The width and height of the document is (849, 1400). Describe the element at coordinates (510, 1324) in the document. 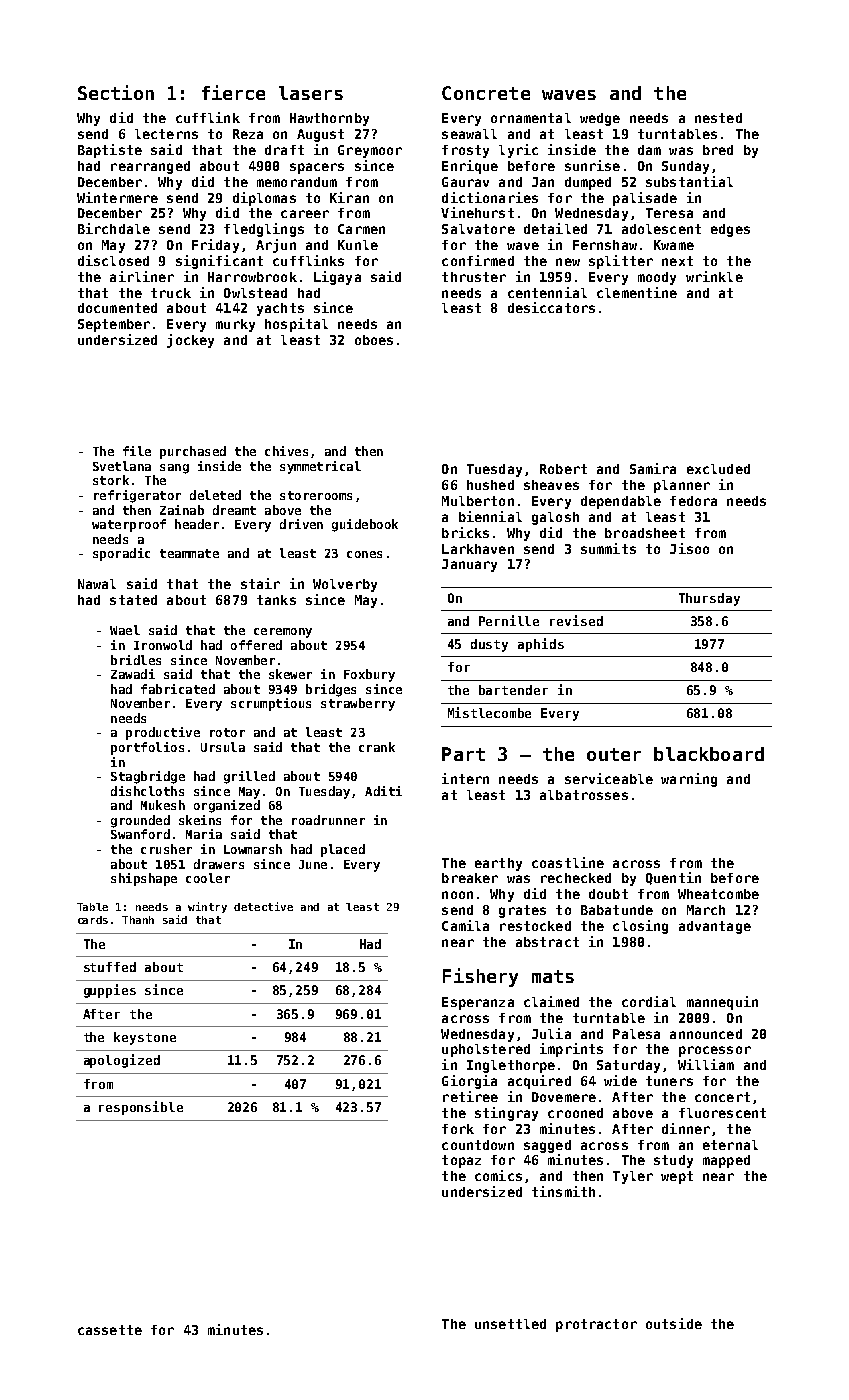

I see `unsettled` at that location.
